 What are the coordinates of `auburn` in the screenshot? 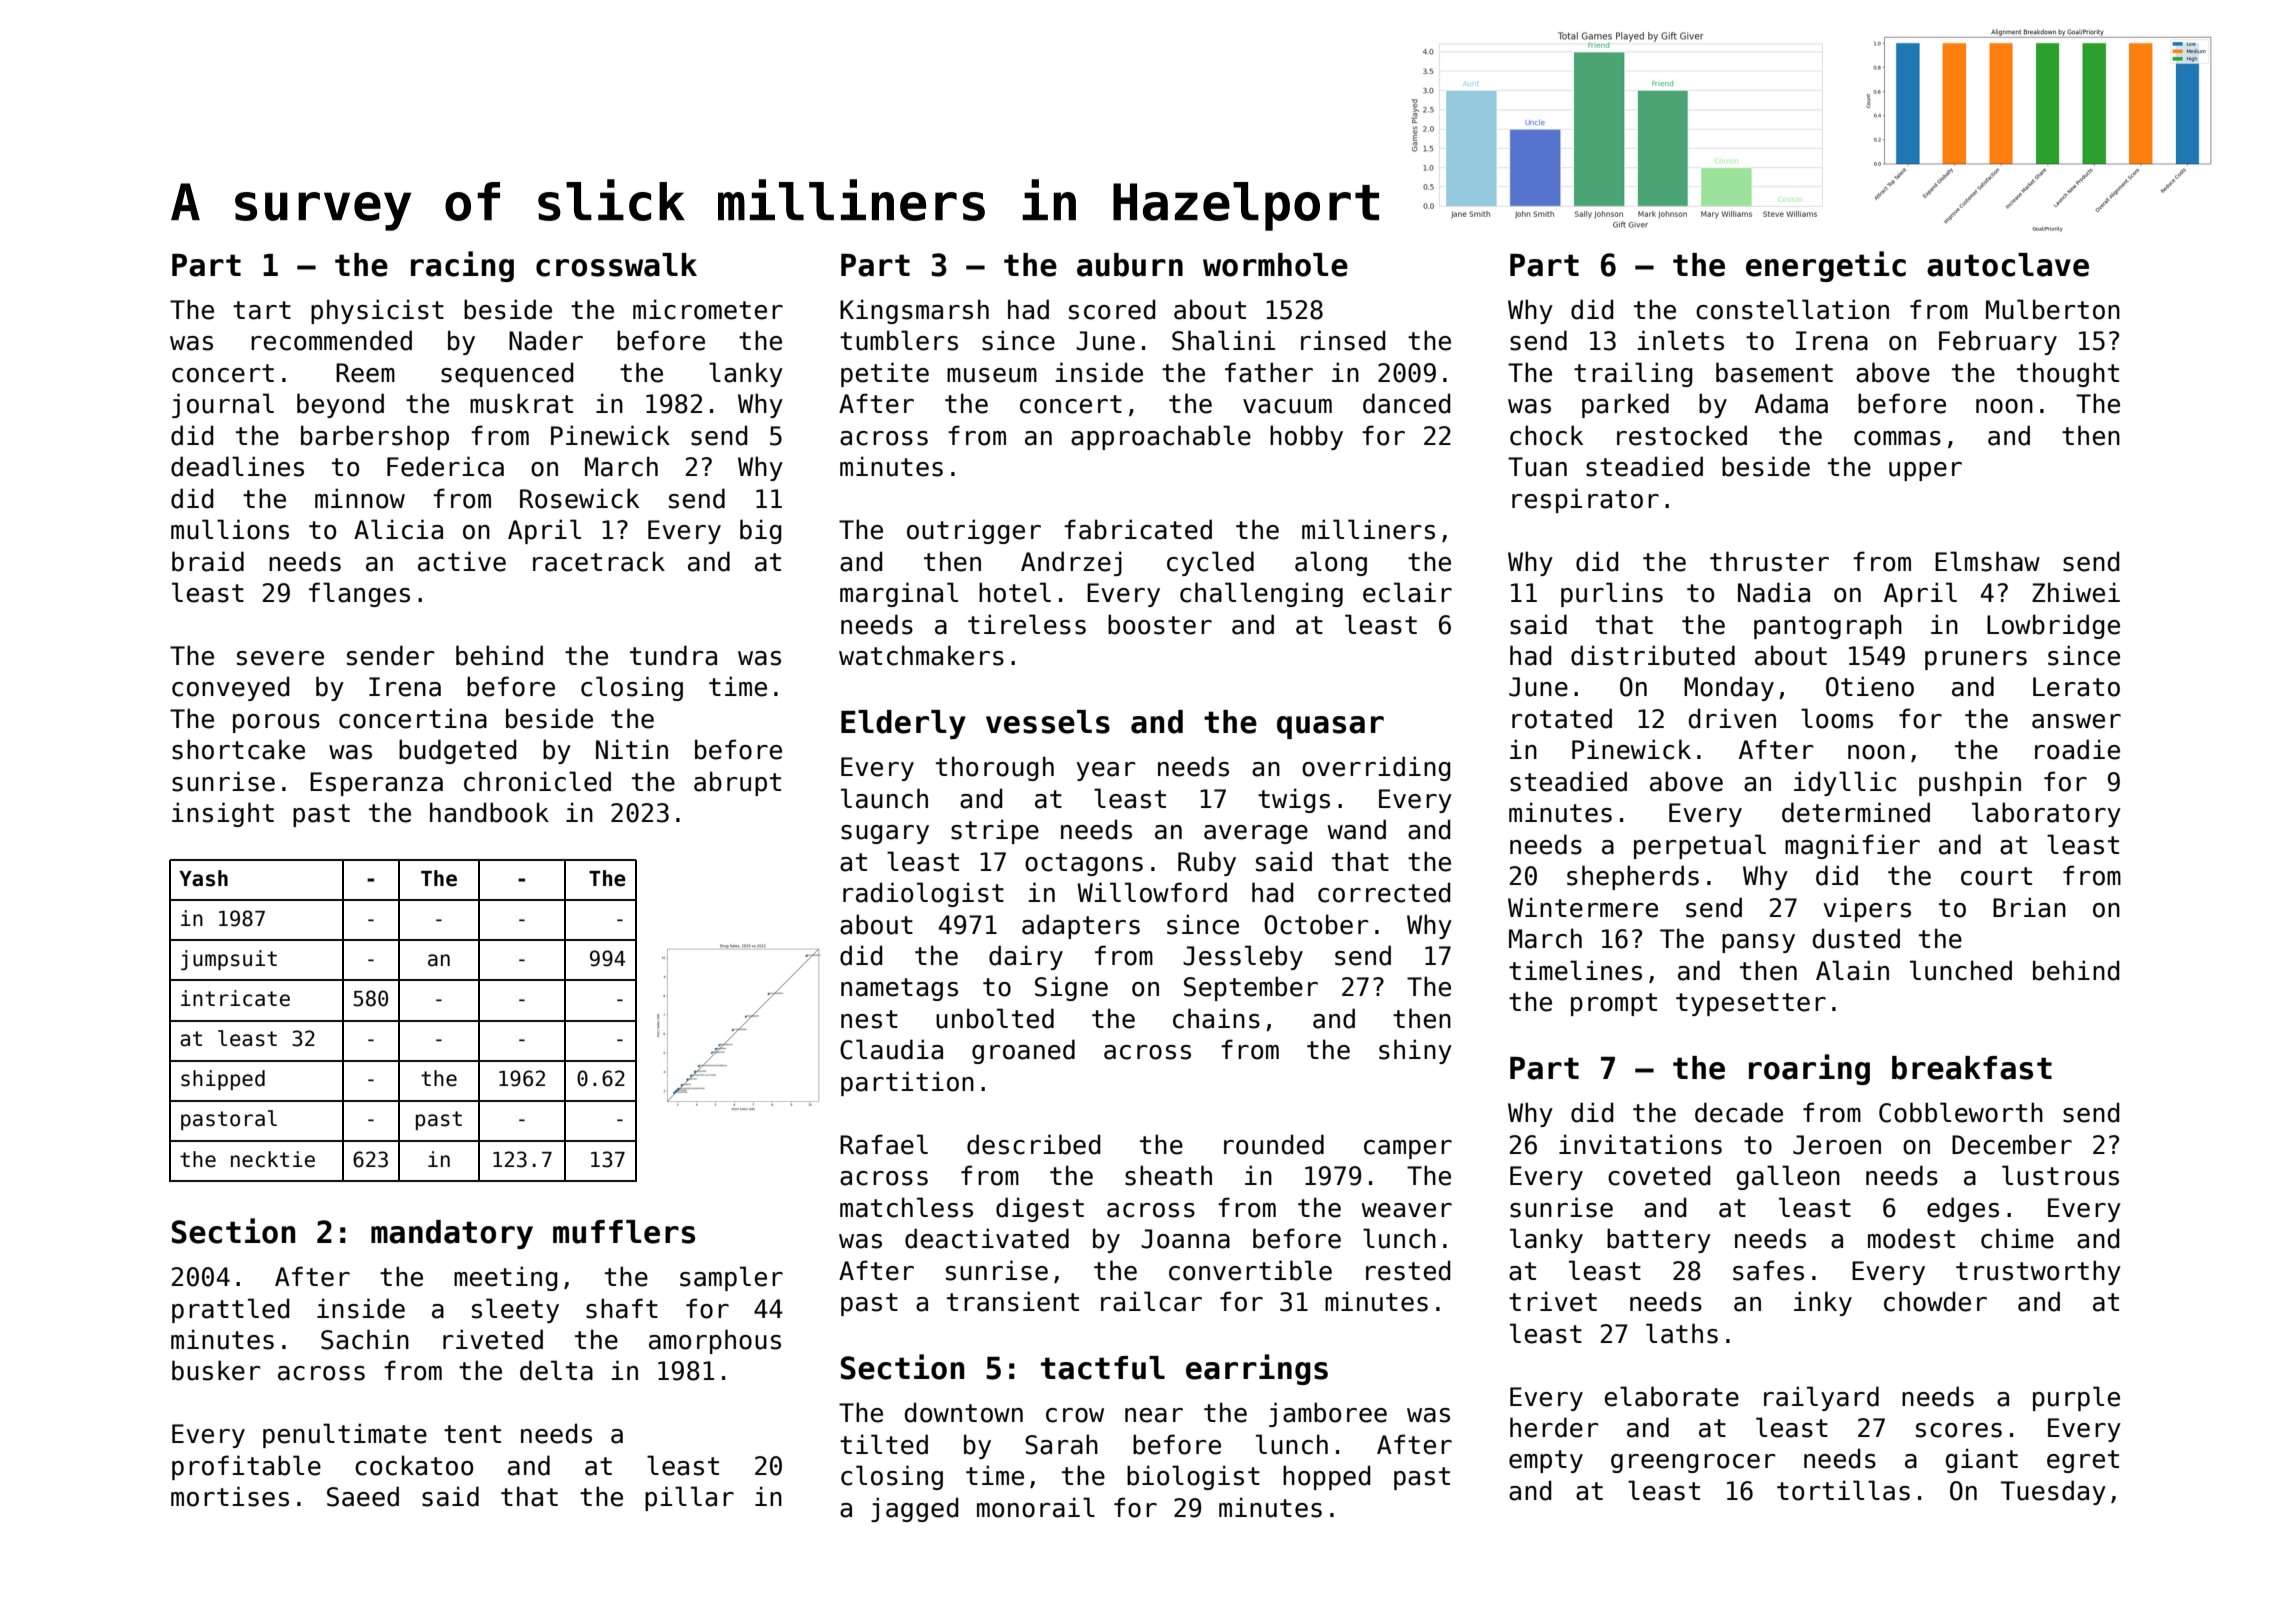 It's located at (1130, 265).
